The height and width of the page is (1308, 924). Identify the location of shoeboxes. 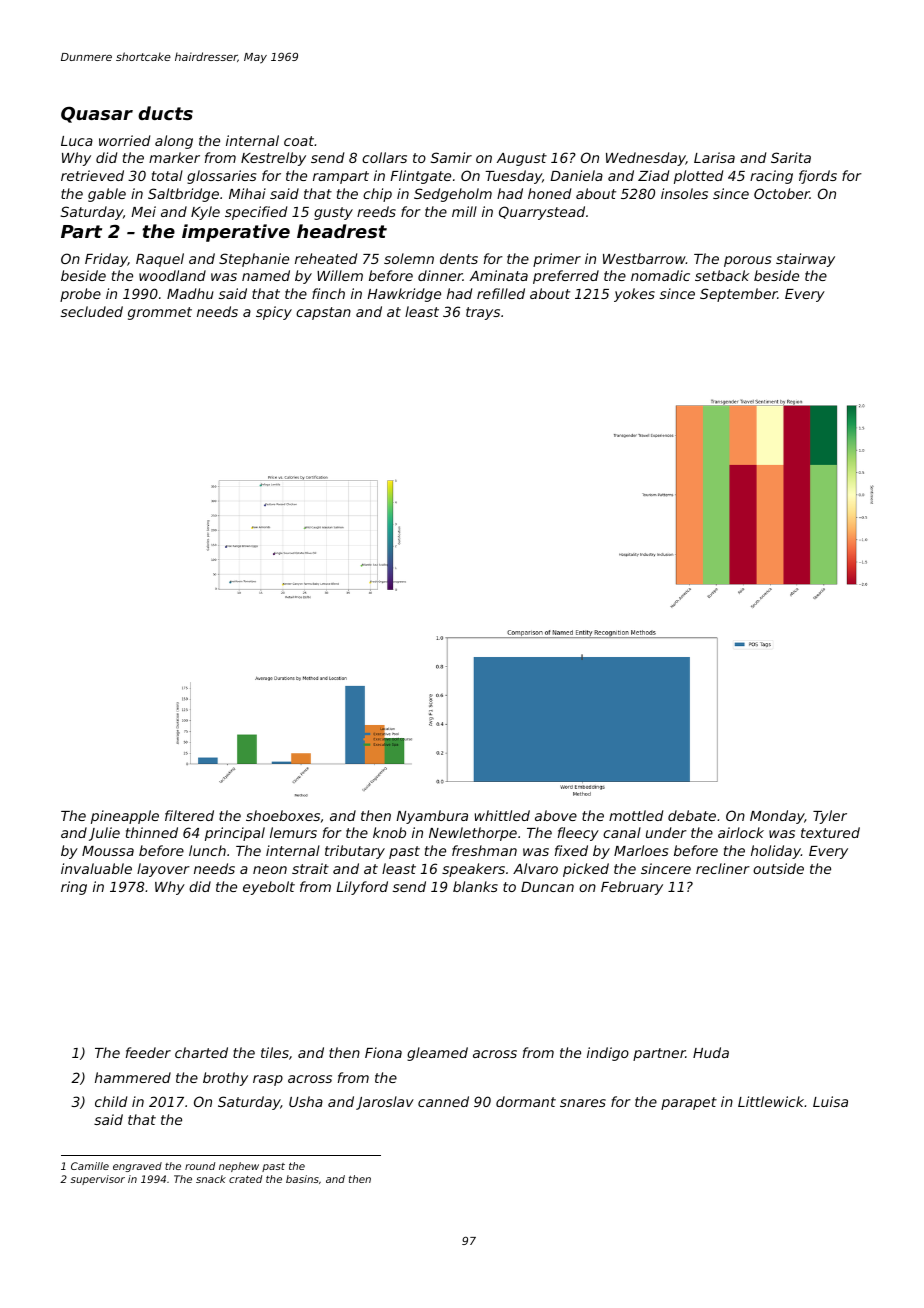
(283, 815).
